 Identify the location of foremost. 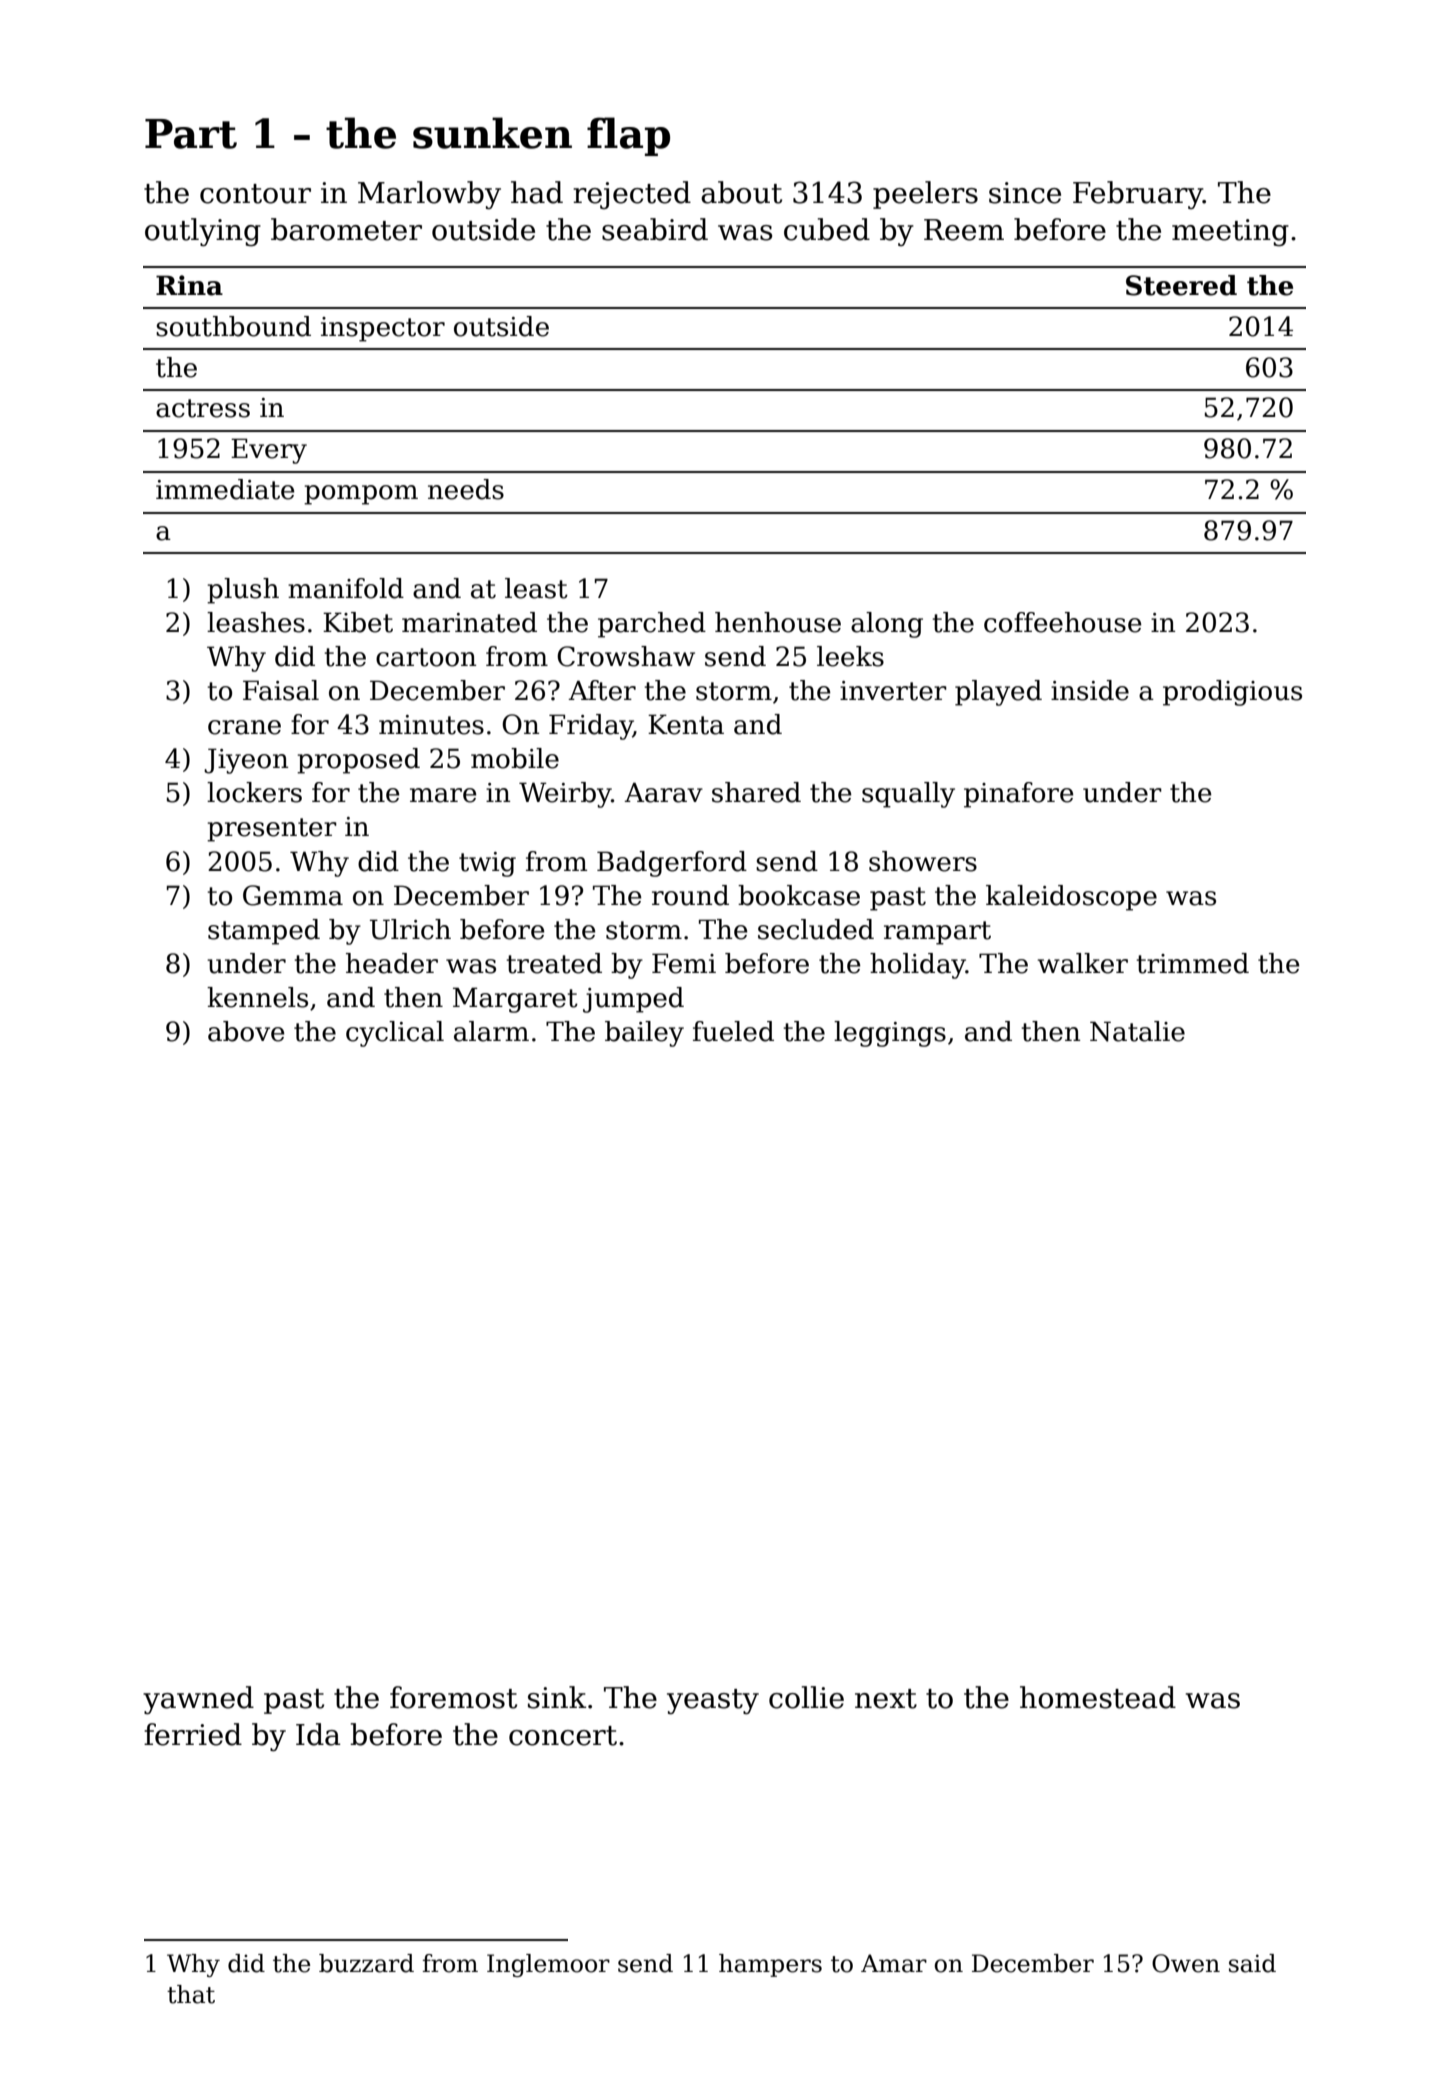
(453, 1697).
